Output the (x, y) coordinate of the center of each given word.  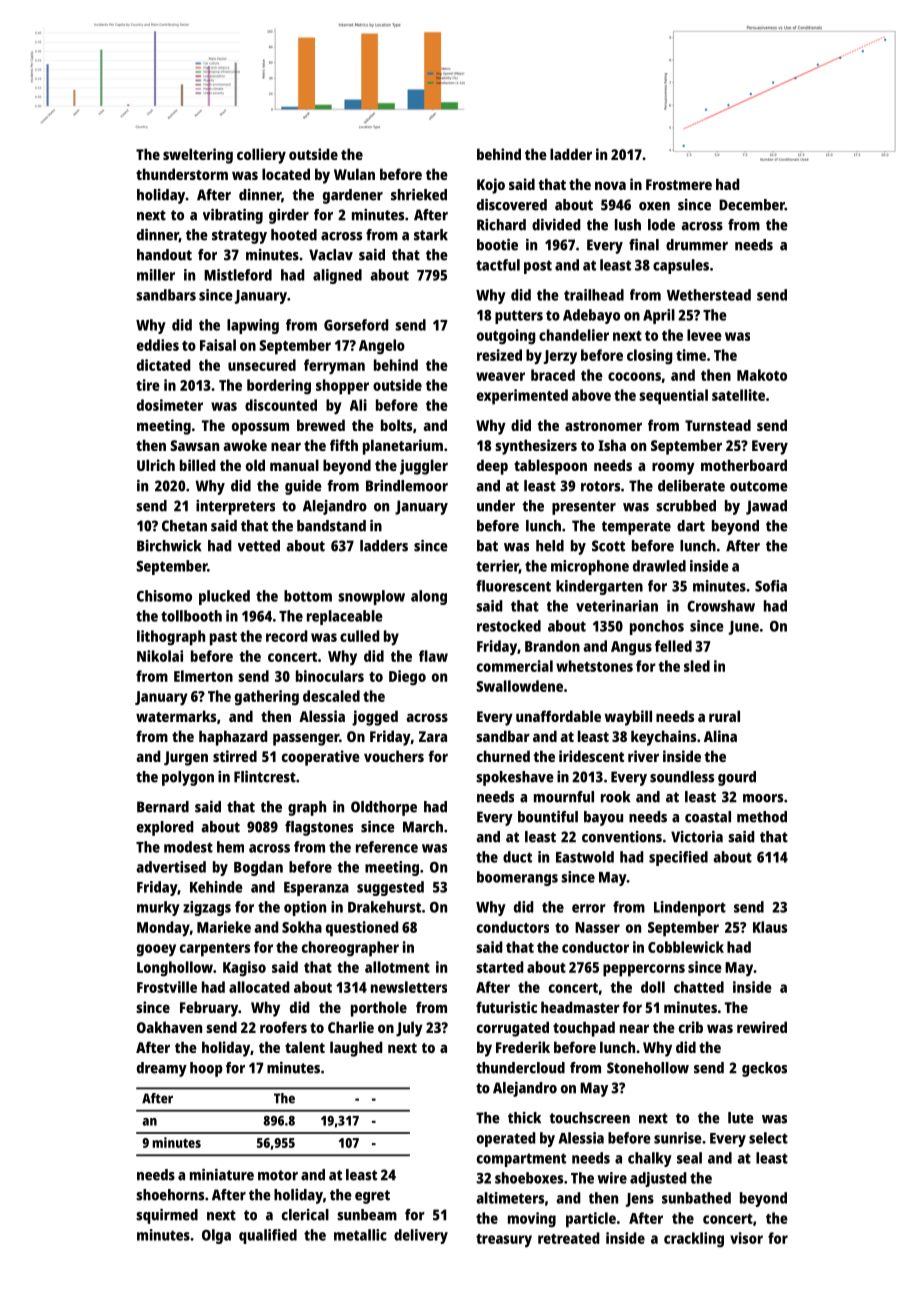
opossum (260, 428)
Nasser (597, 927)
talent (305, 1047)
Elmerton (203, 676)
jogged (375, 718)
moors (763, 798)
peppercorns (644, 970)
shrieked (419, 195)
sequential (673, 397)
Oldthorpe (384, 808)
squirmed (167, 1216)
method (762, 817)
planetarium (403, 447)
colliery (261, 156)
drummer (697, 245)
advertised (171, 867)
